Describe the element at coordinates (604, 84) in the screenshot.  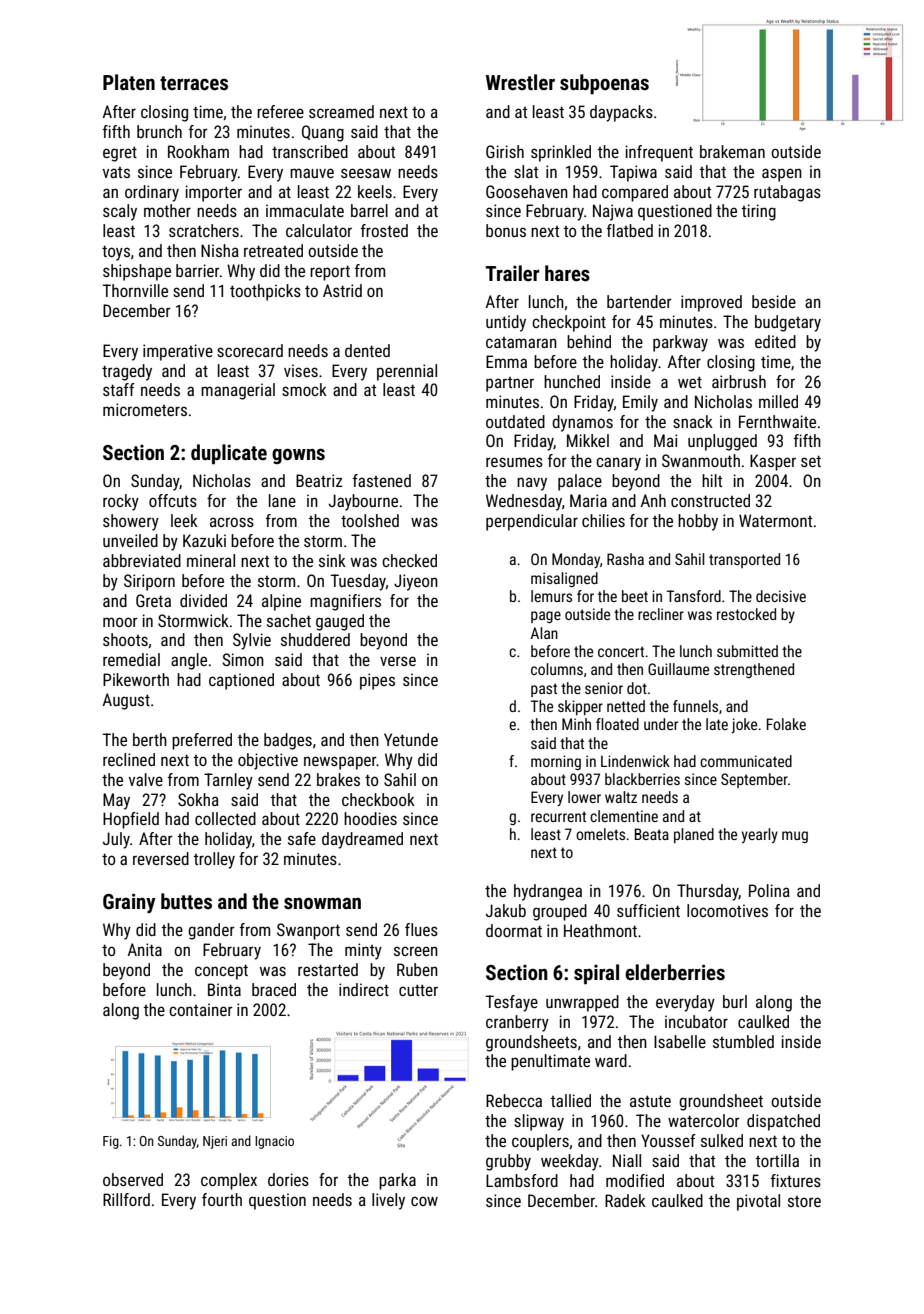
I see `subpoenas` at that location.
